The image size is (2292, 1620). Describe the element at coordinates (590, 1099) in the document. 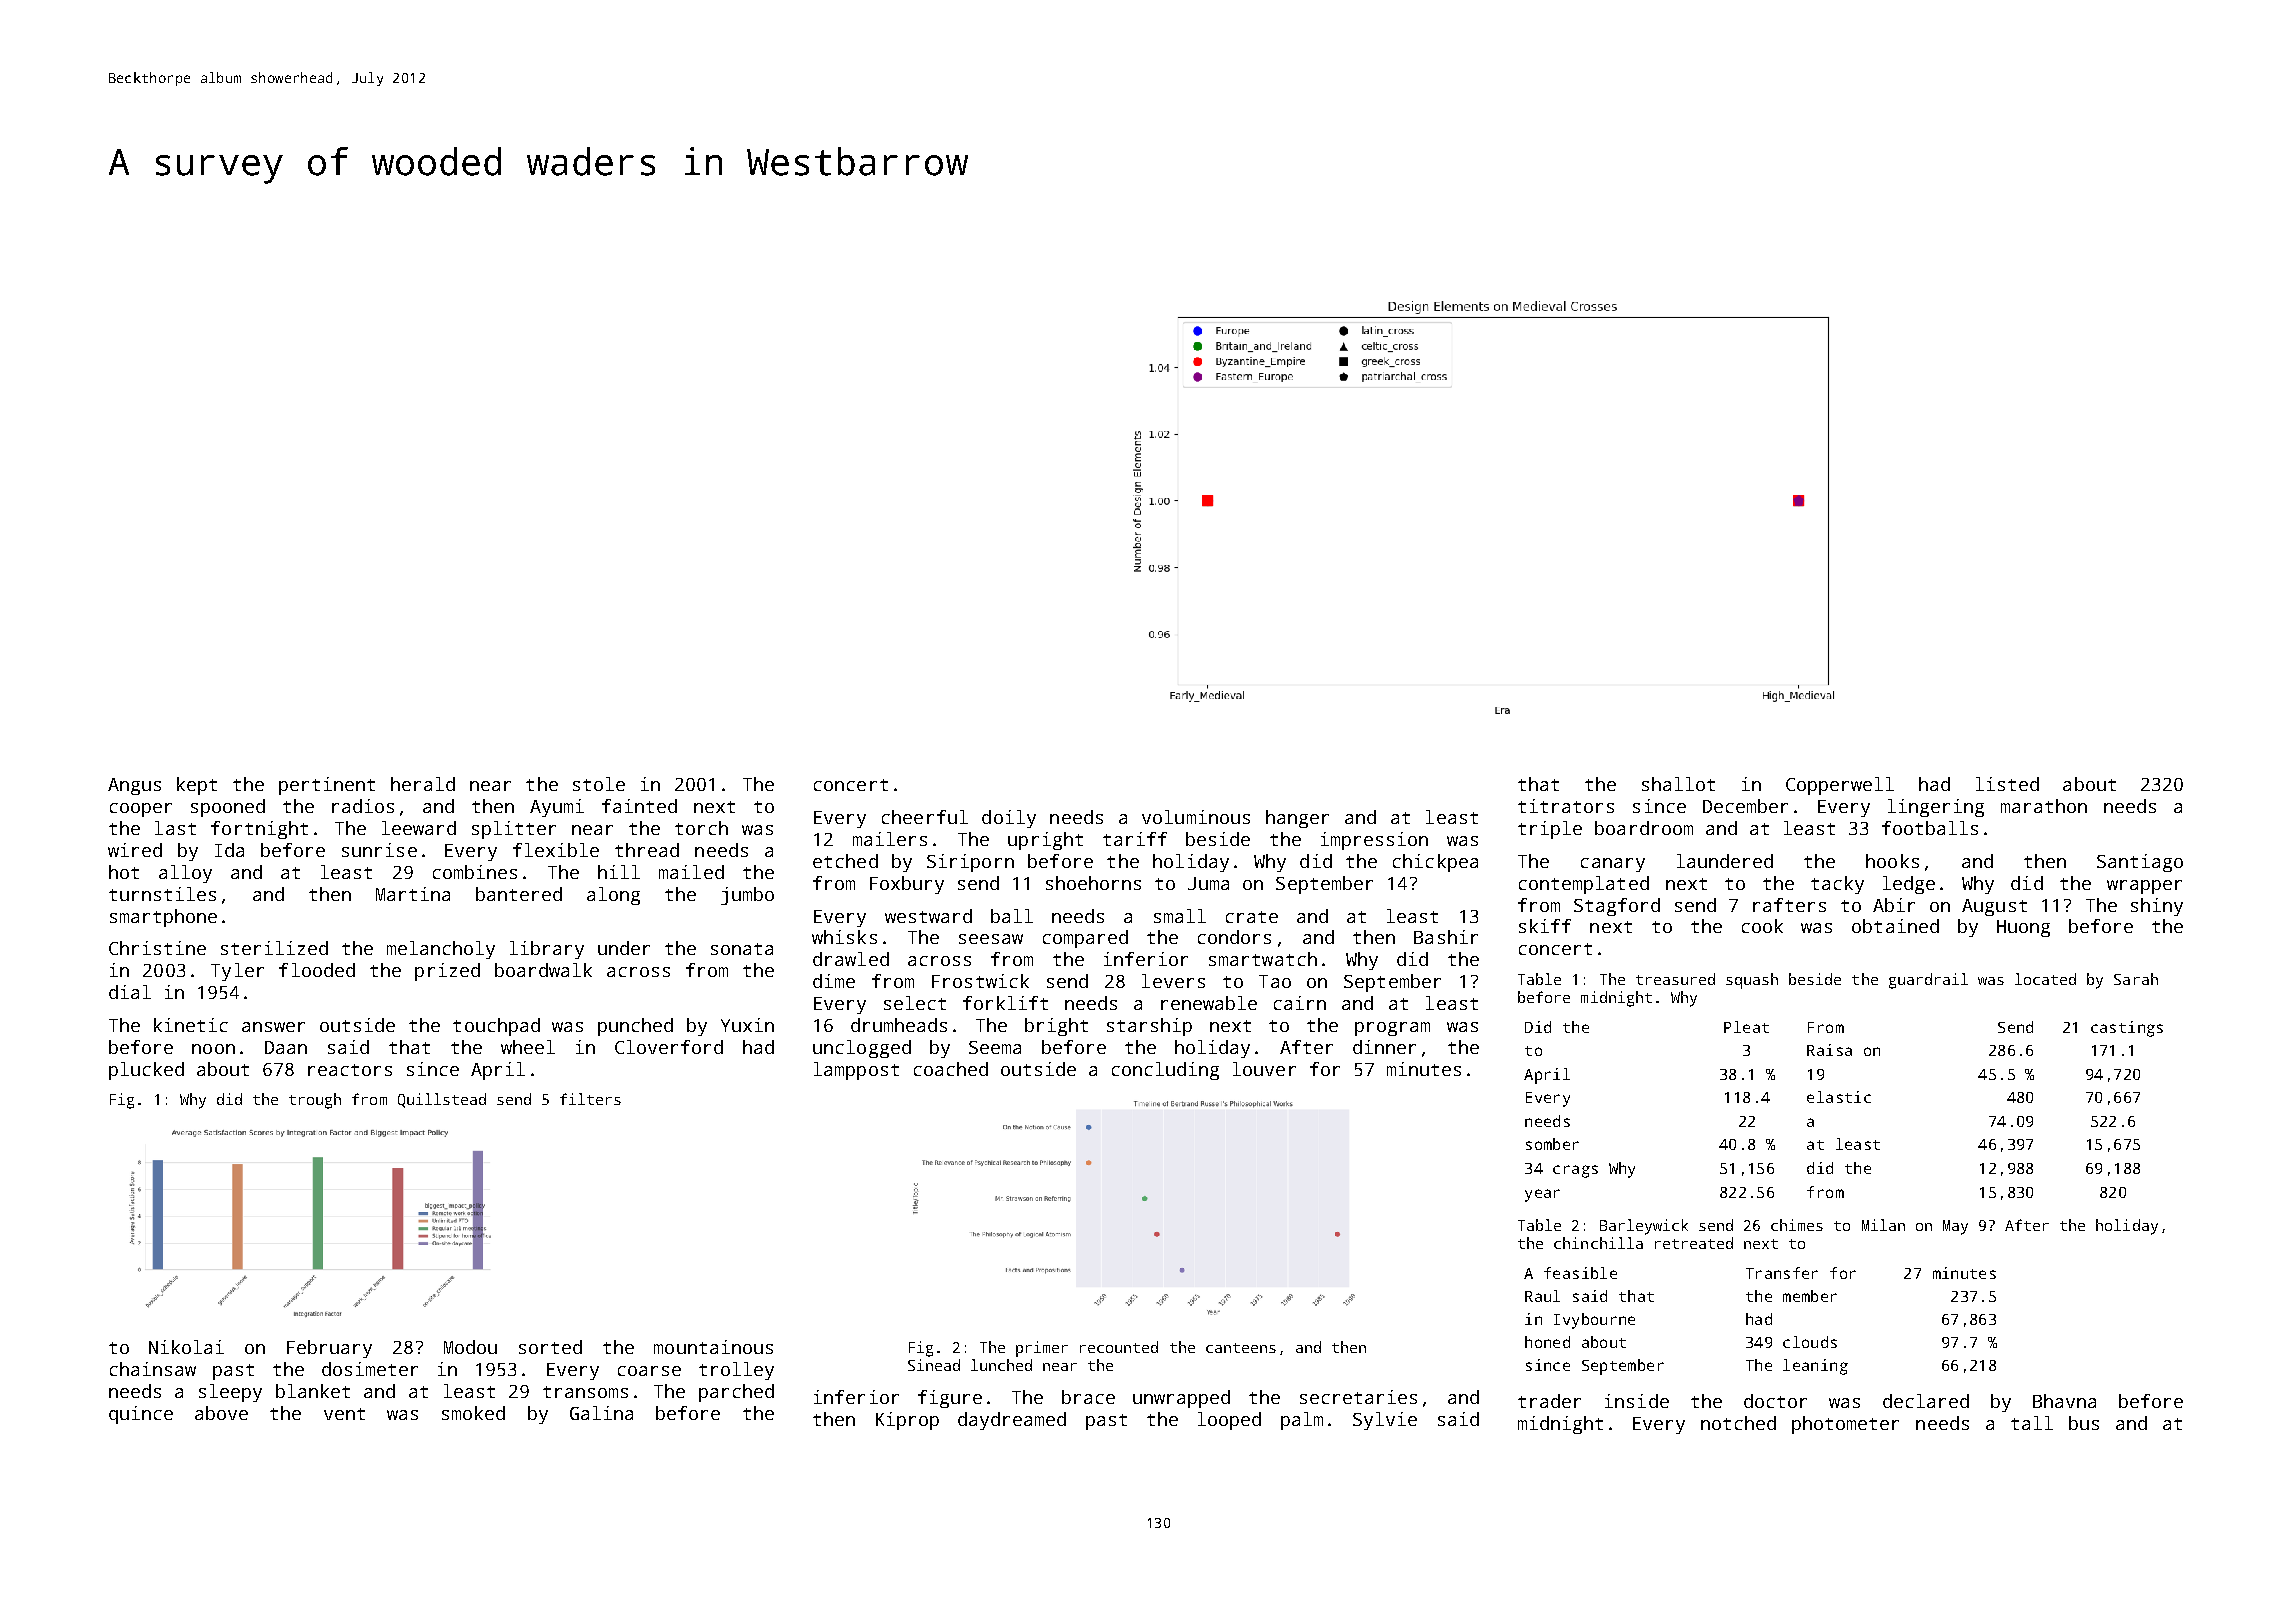

I see `filters` at that location.
